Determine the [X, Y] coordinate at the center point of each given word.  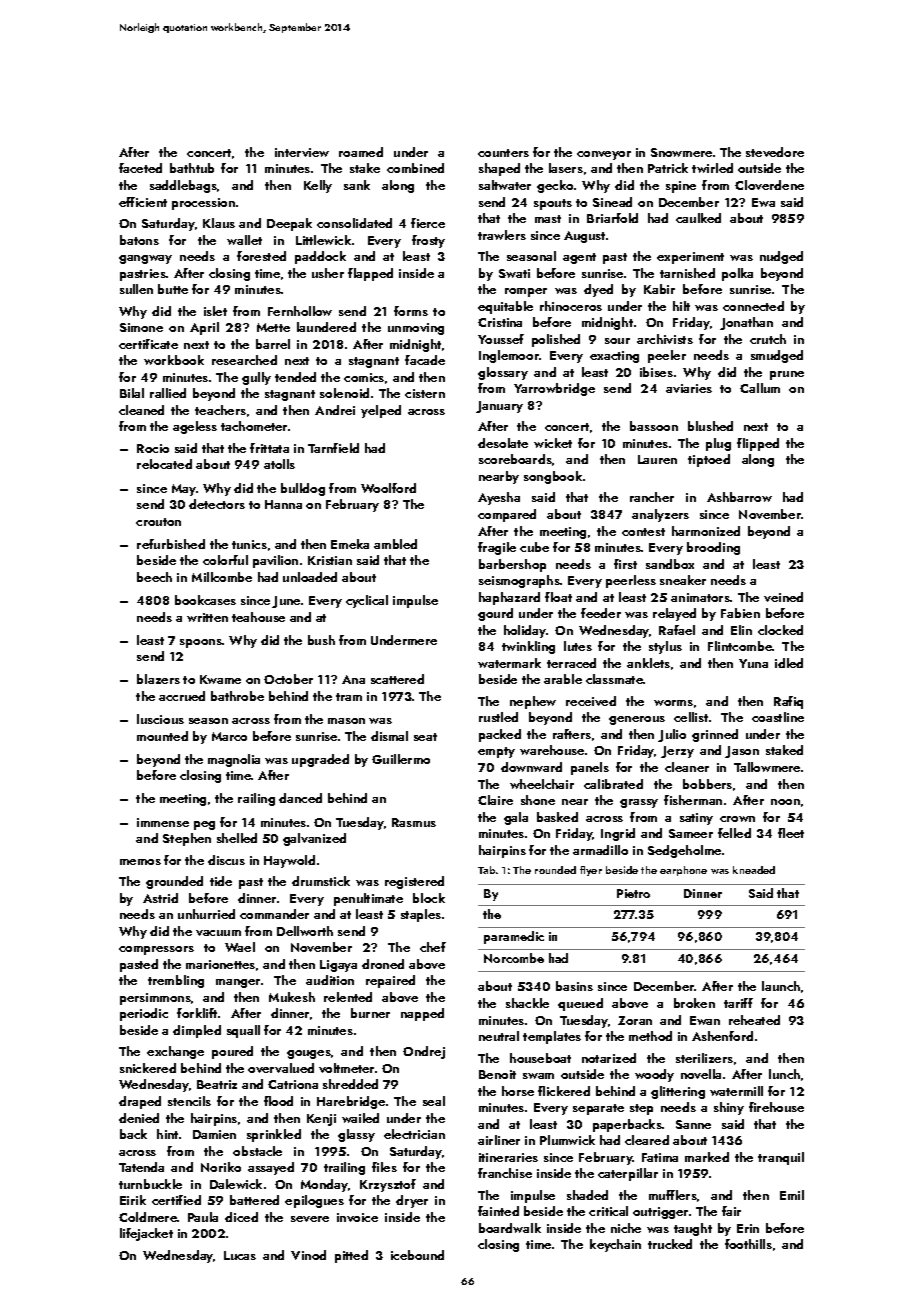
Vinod [308, 1255]
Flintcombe [740, 646]
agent [579, 258]
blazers [158, 679]
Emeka [350, 544]
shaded [587, 1195]
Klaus [219, 223]
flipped [758, 444]
